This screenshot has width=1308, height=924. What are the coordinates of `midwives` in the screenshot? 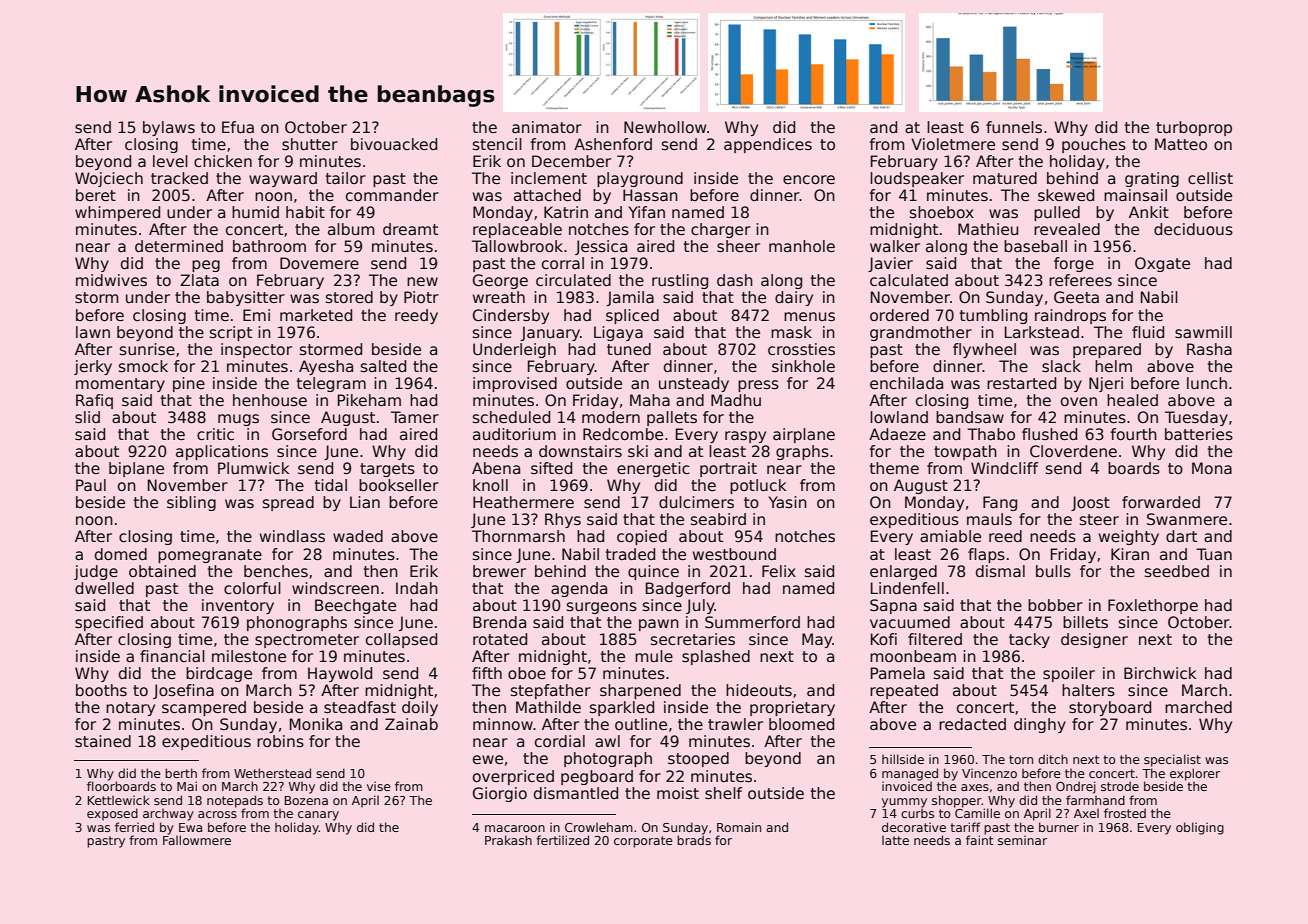 It's located at (111, 280).
